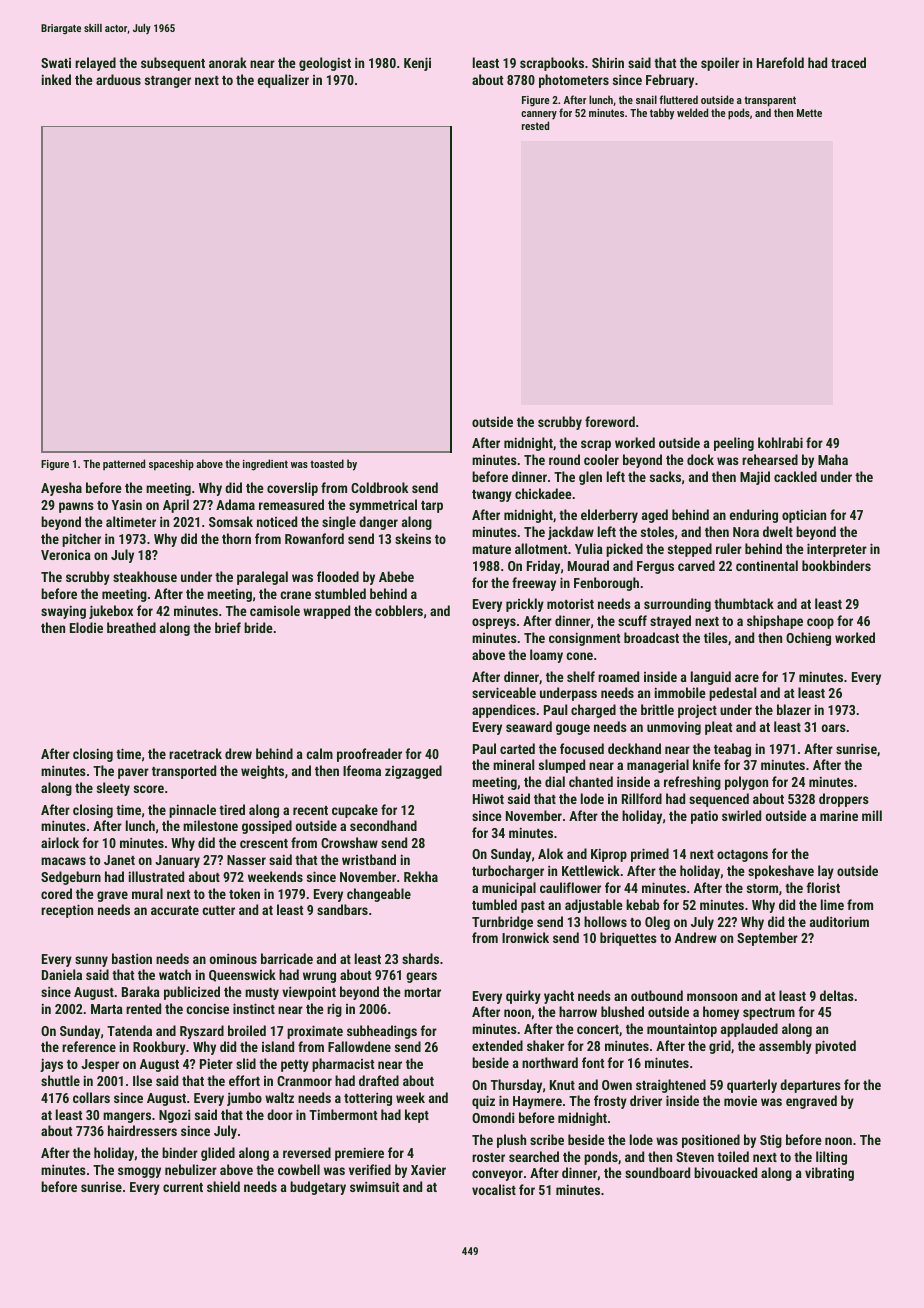 The image size is (924, 1308). Describe the element at coordinates (535, 125) in the image. I see `rested` at that location.
